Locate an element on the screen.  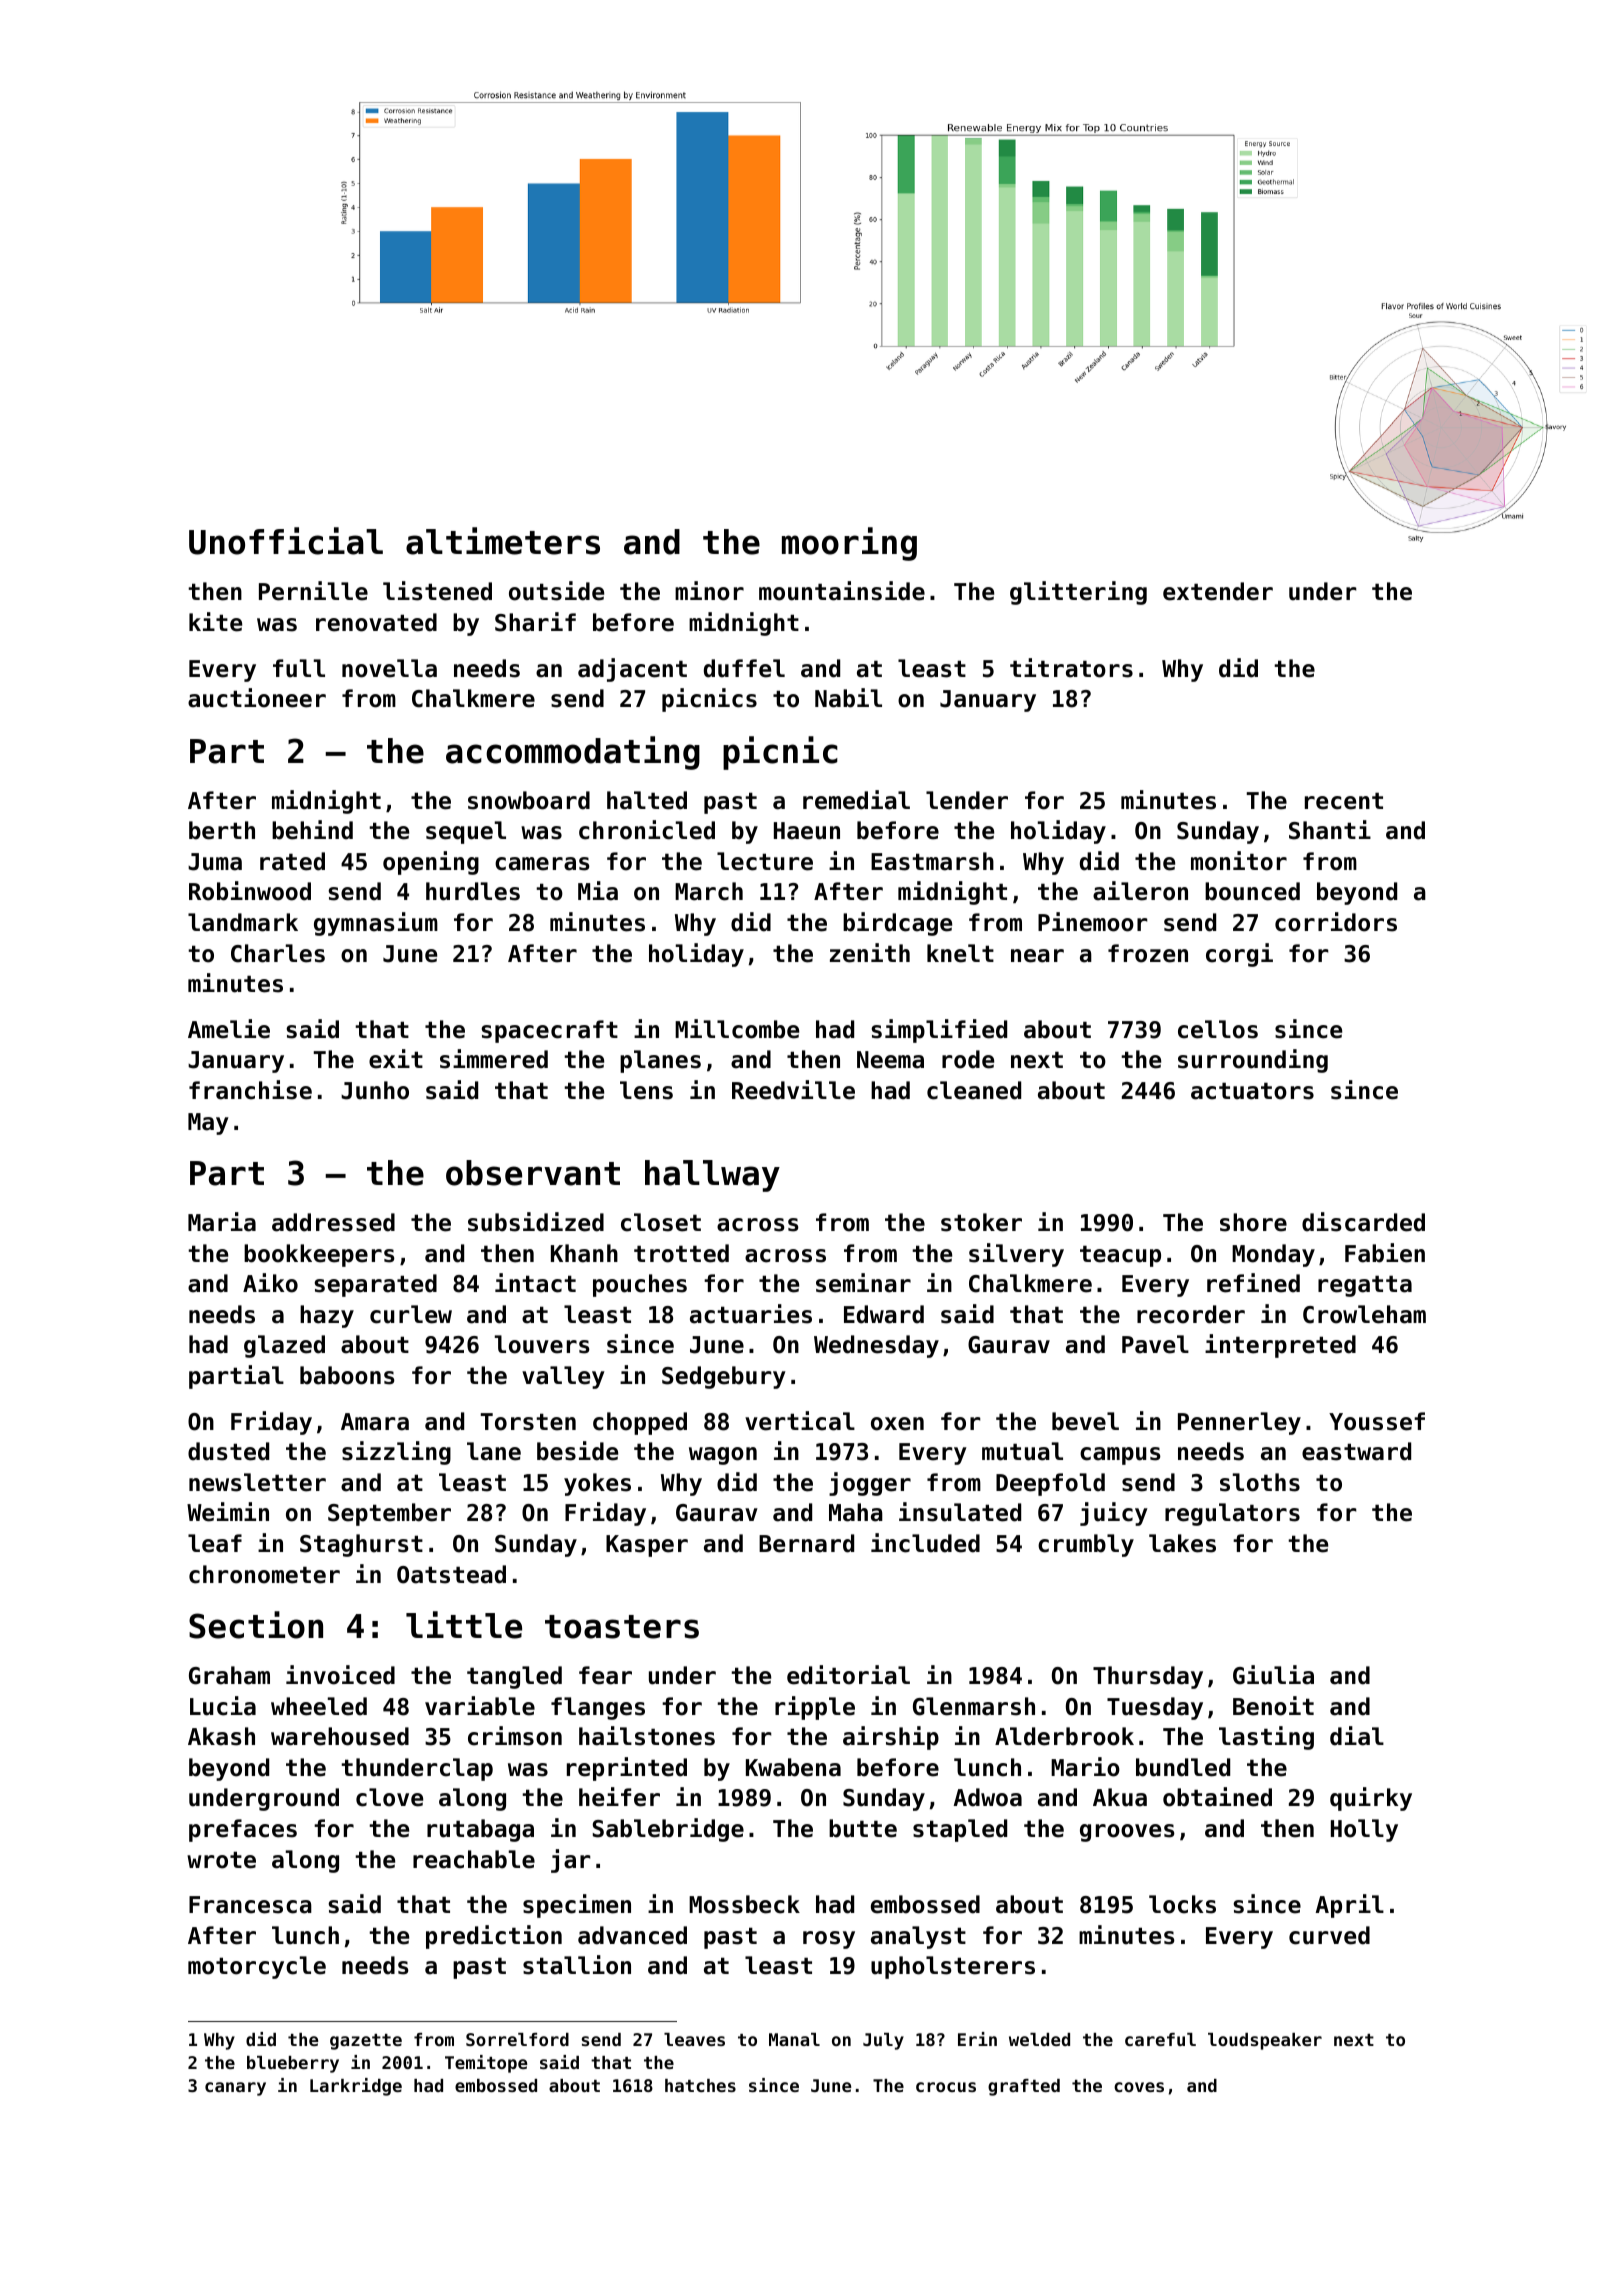
bevel is located at coordinates (1085, 1421).
